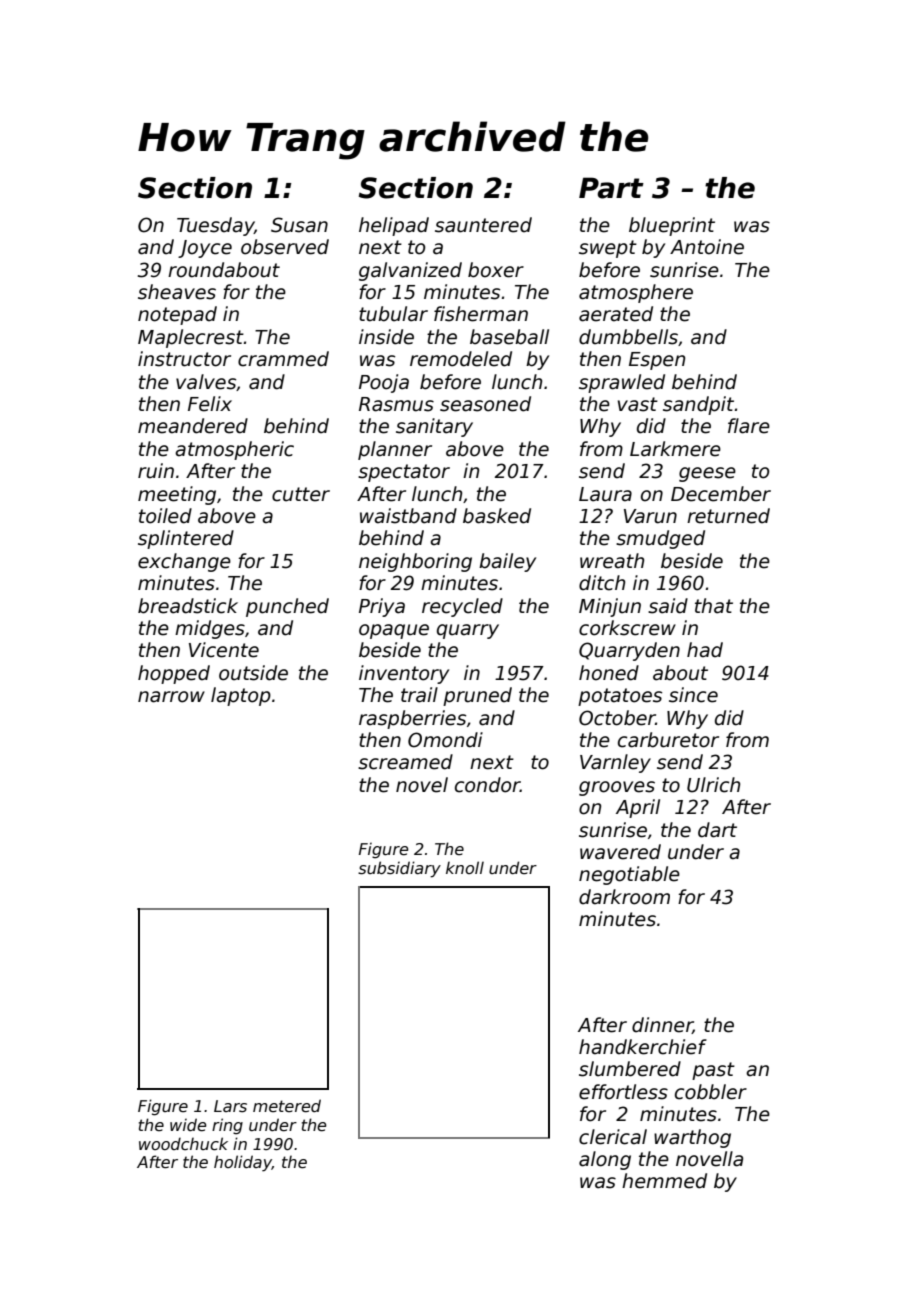  Describe the element at coordinates (243, 1163) in the screenshot. I see `holiday` at that location.
